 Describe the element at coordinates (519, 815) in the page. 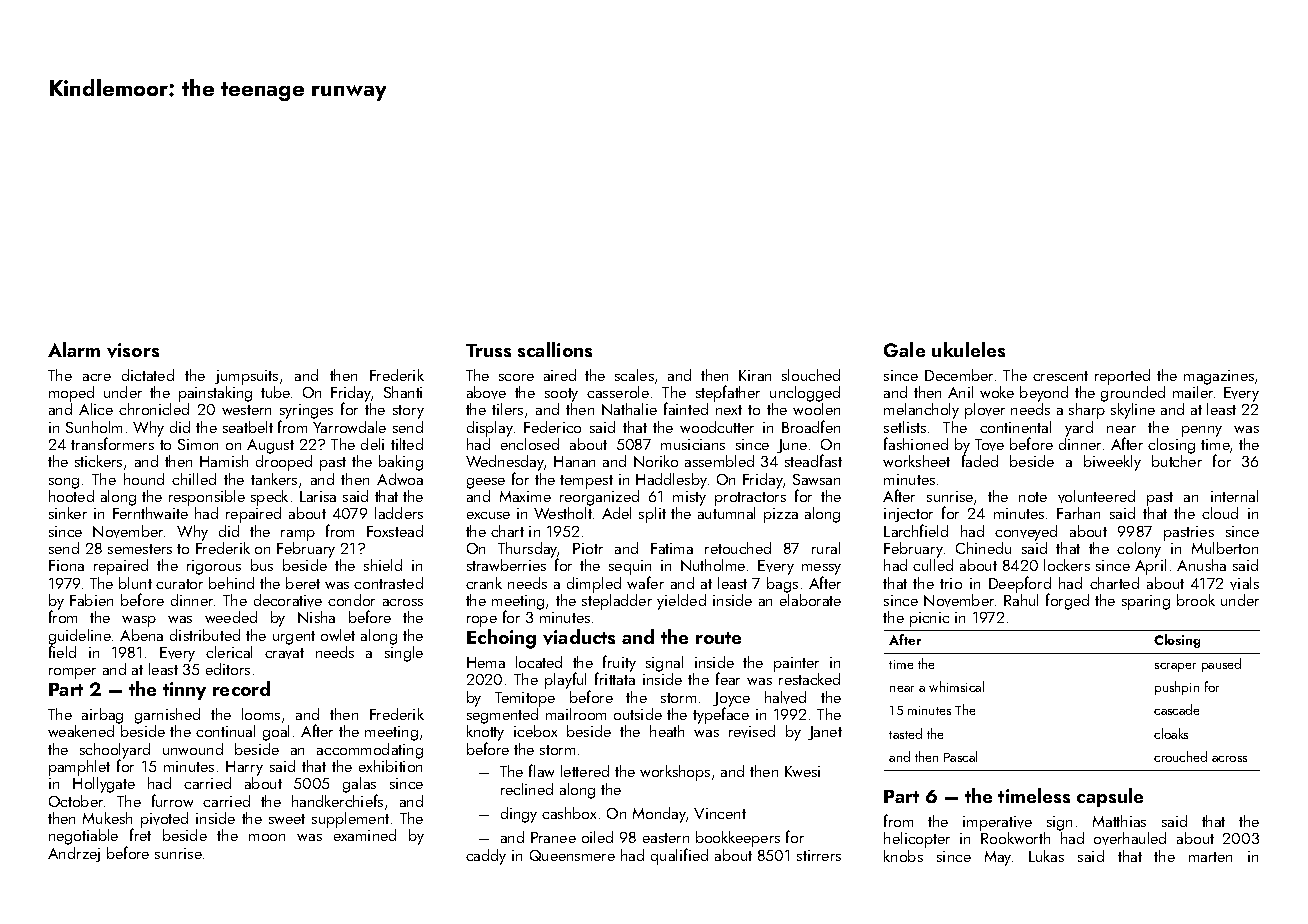

I see `dingy` at that location.
